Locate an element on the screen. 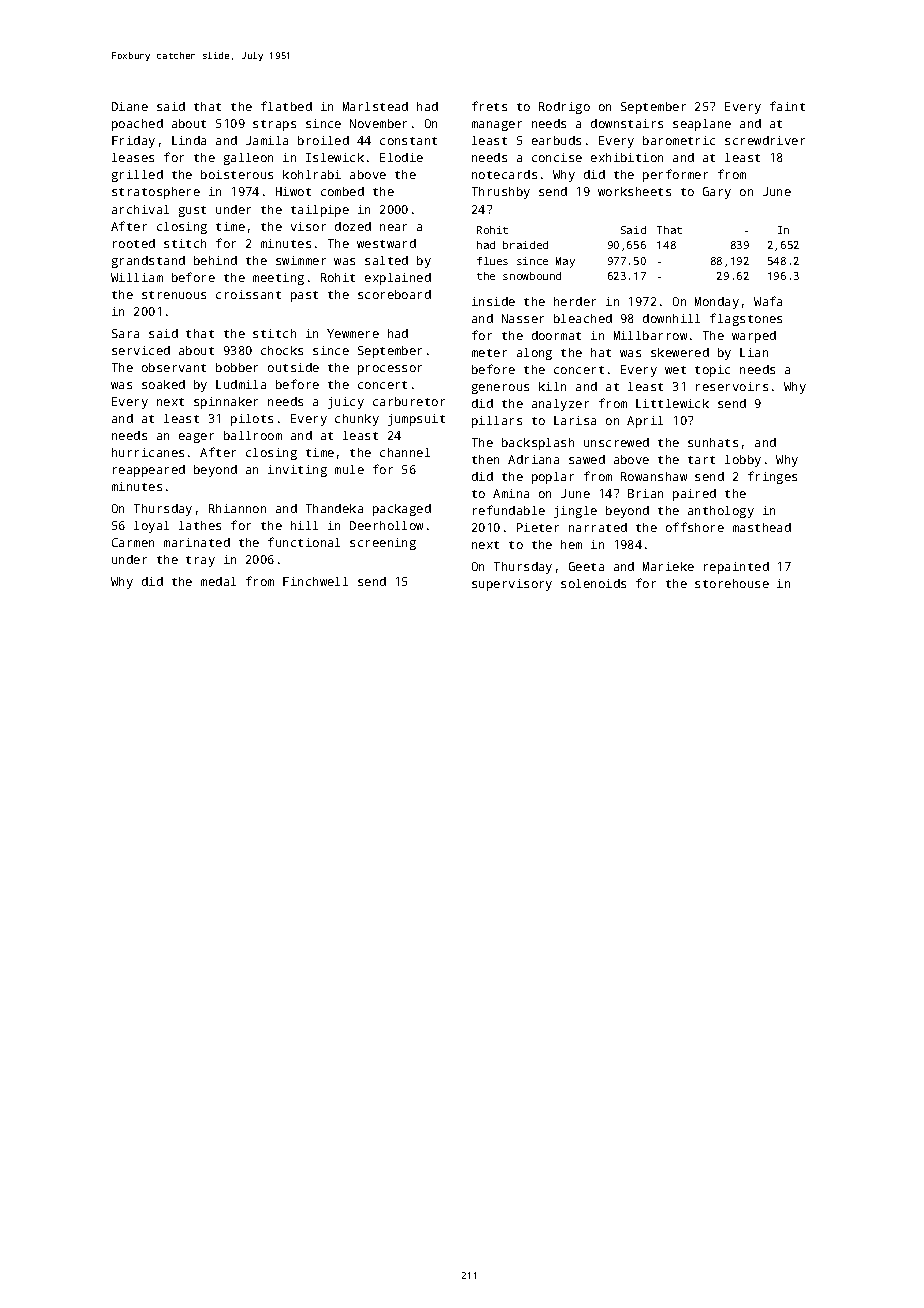  Finchwell is located at coordinates (315, 581).
